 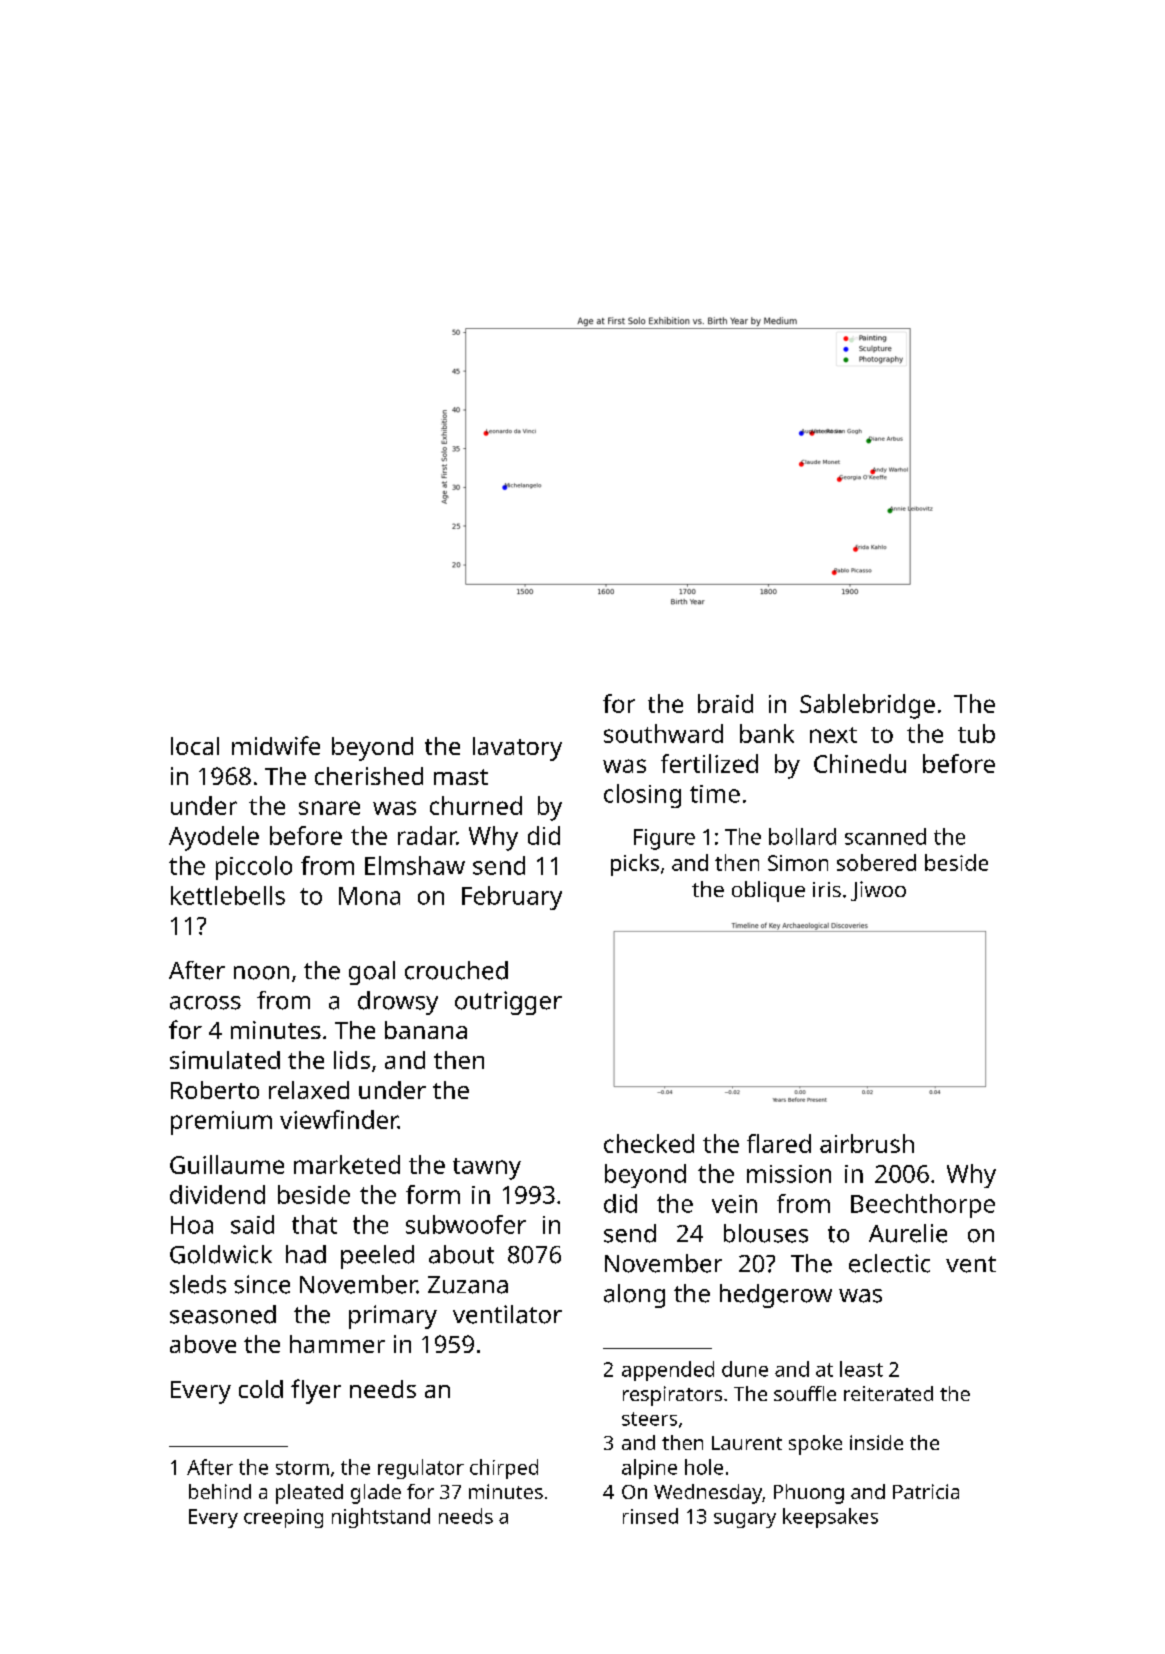 What do you see at coordinates (876, 1442) in the page?
I see `inside` at bounding box center [876, 1442].
